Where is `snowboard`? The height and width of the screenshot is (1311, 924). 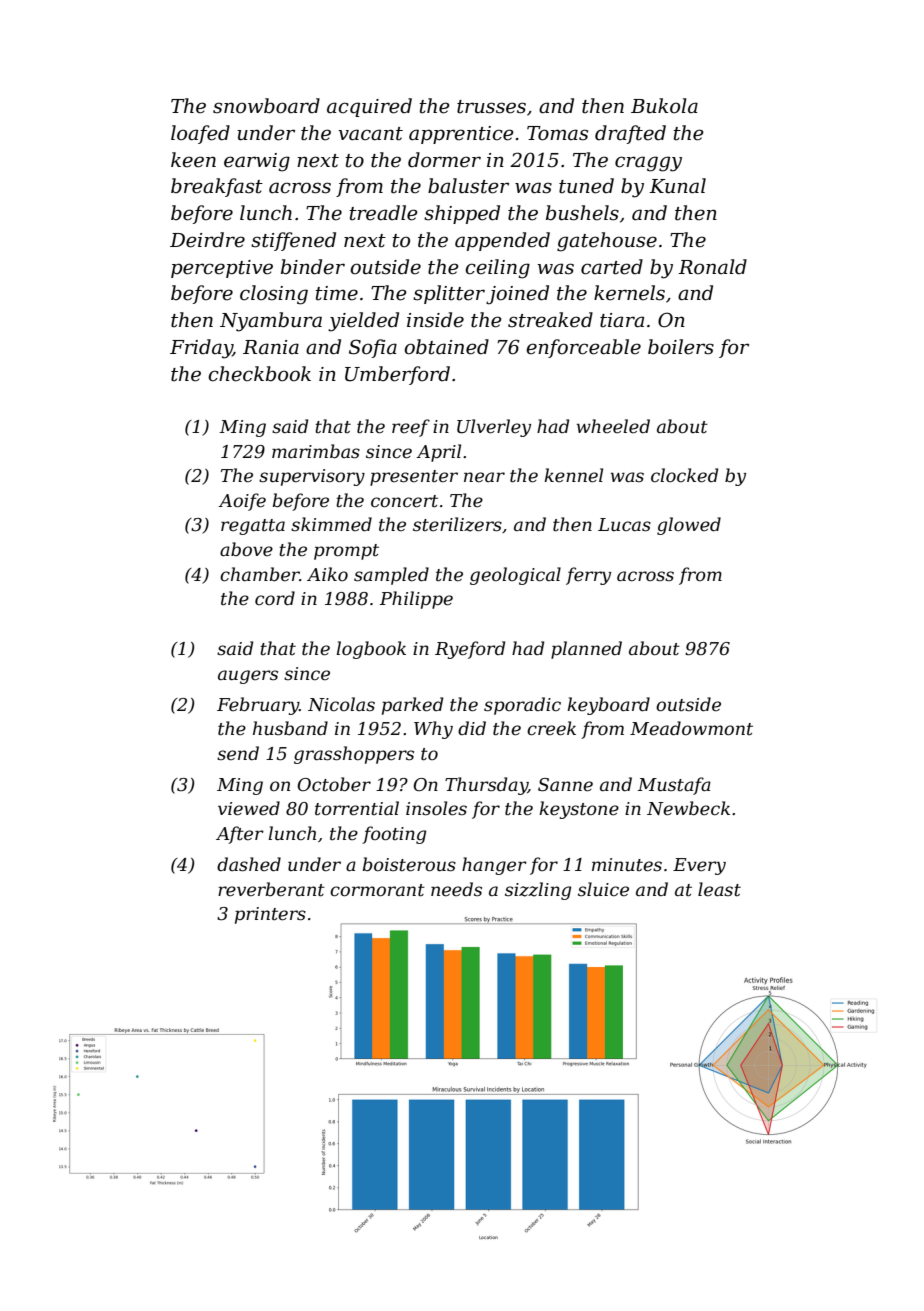
snowboard is located at coordinates (266, 106).
